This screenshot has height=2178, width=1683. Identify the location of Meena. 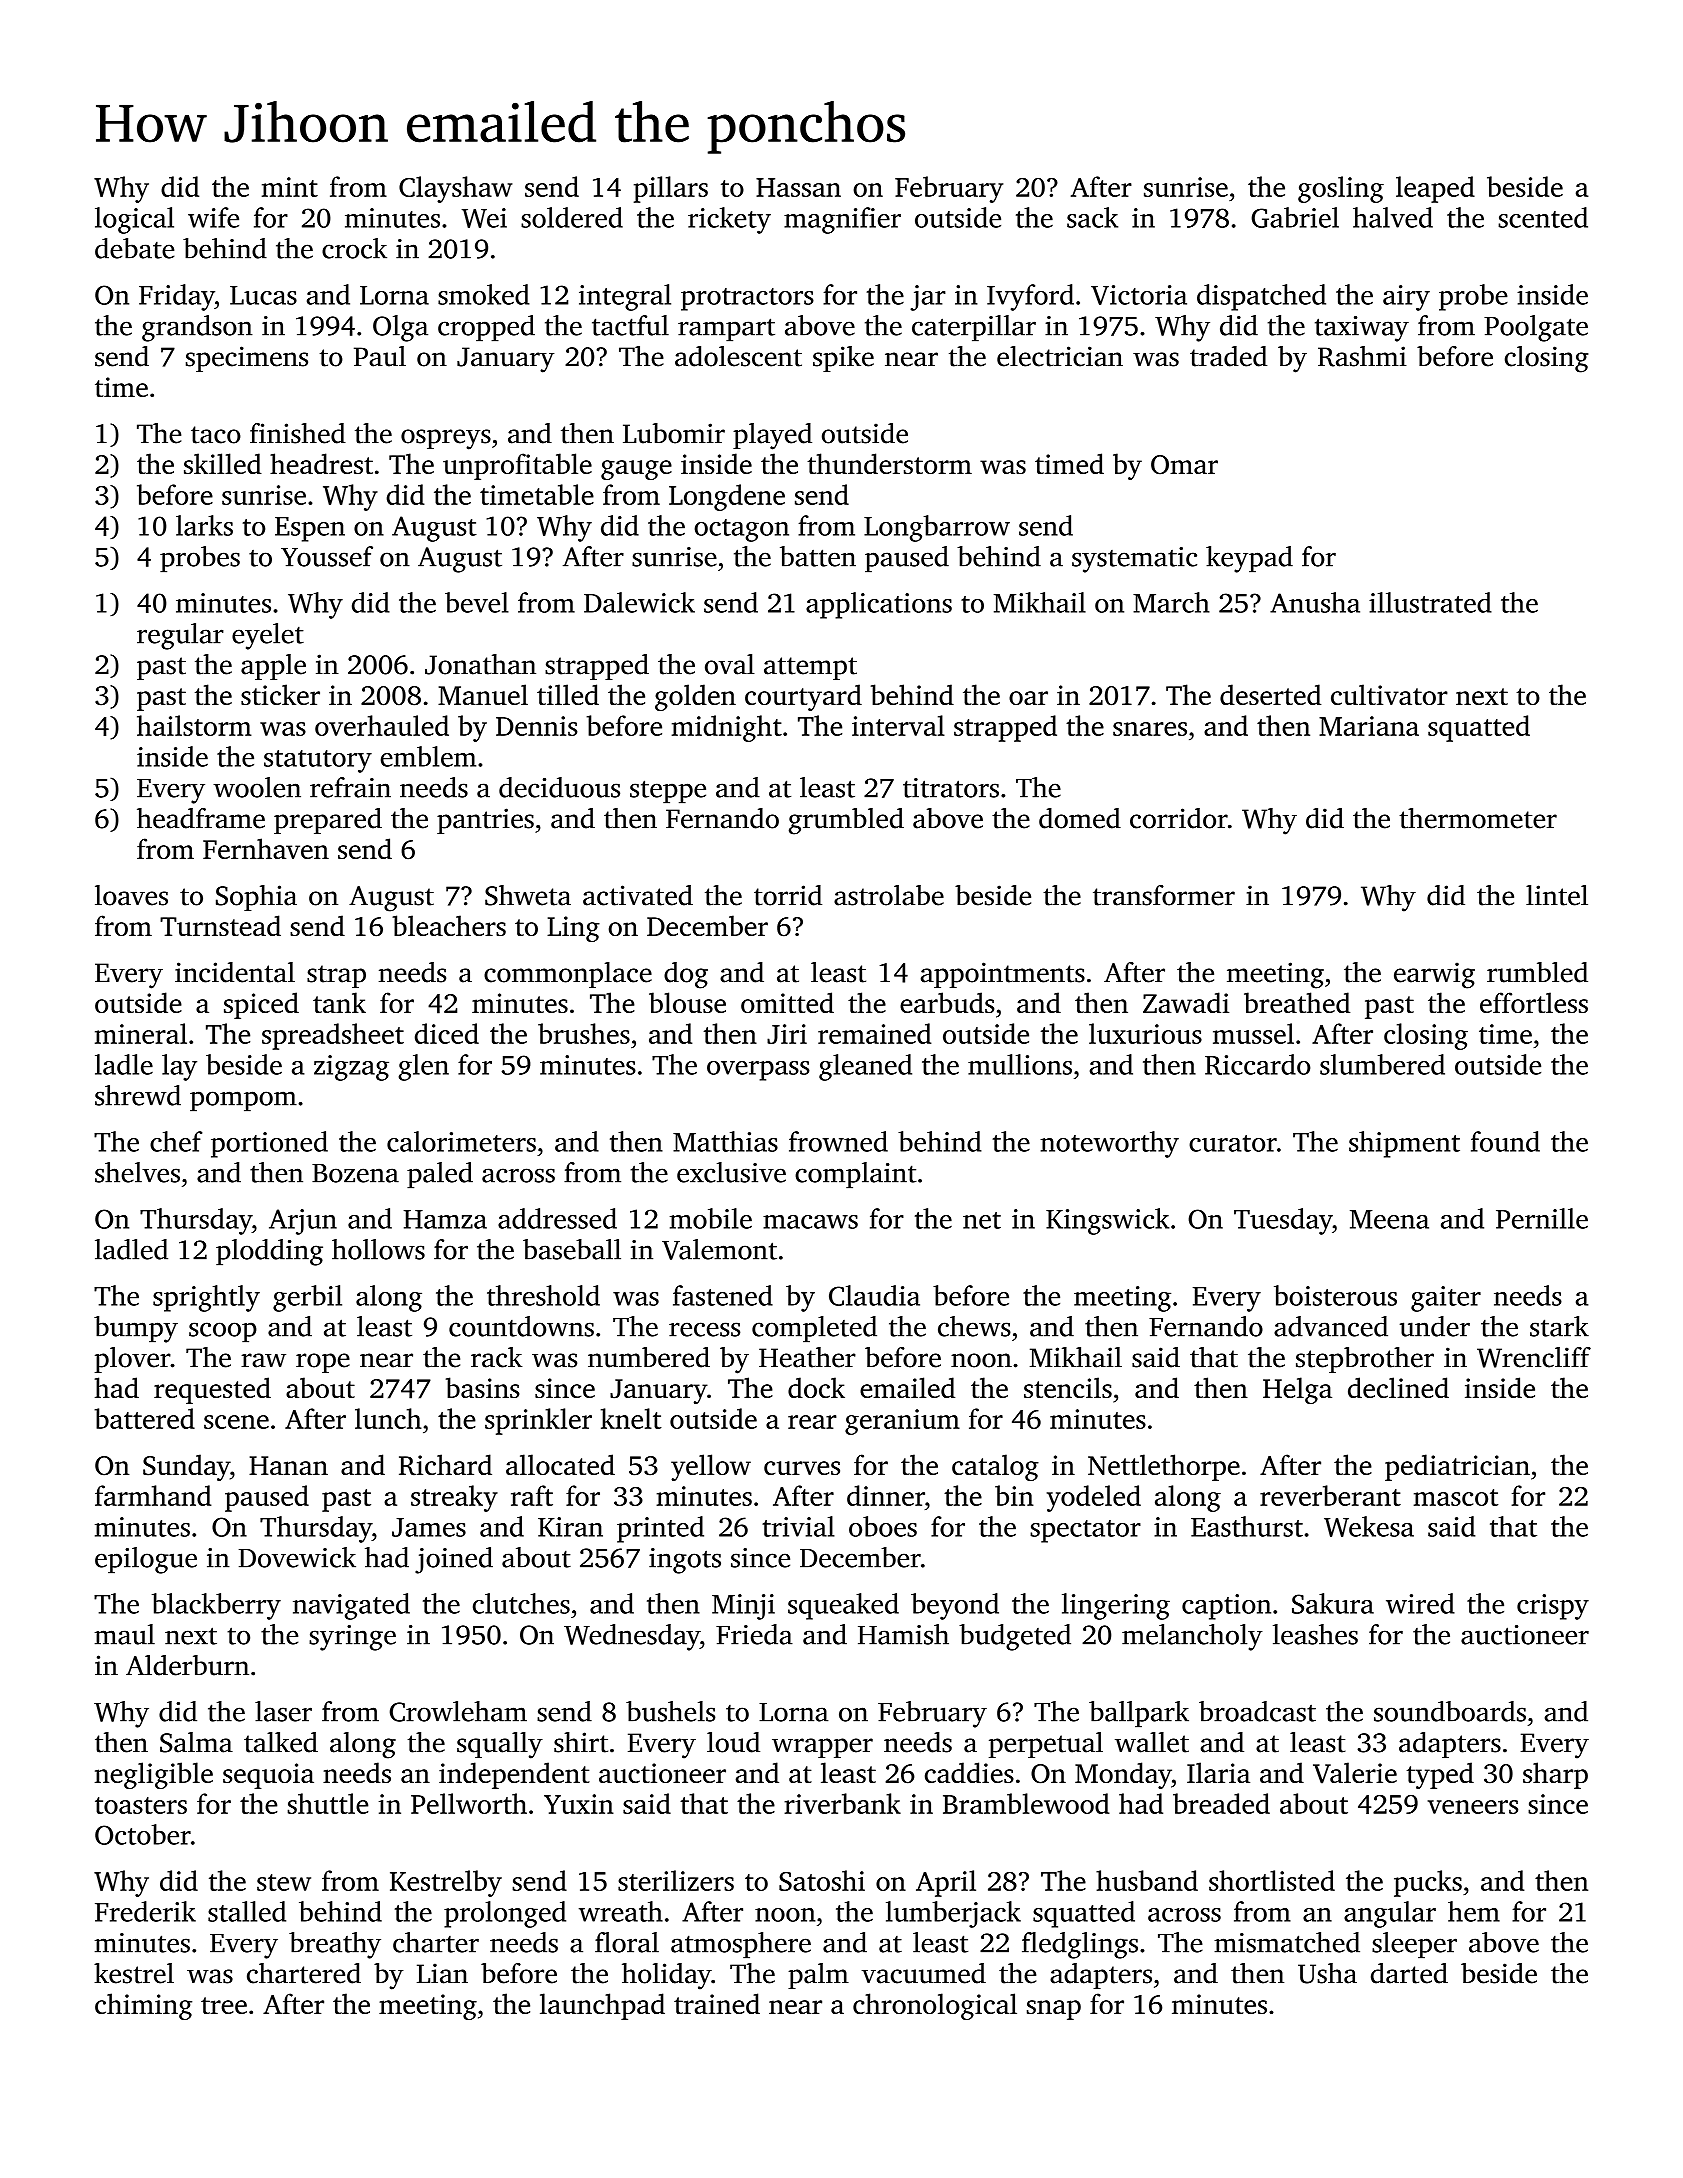
(1389, 1219).
